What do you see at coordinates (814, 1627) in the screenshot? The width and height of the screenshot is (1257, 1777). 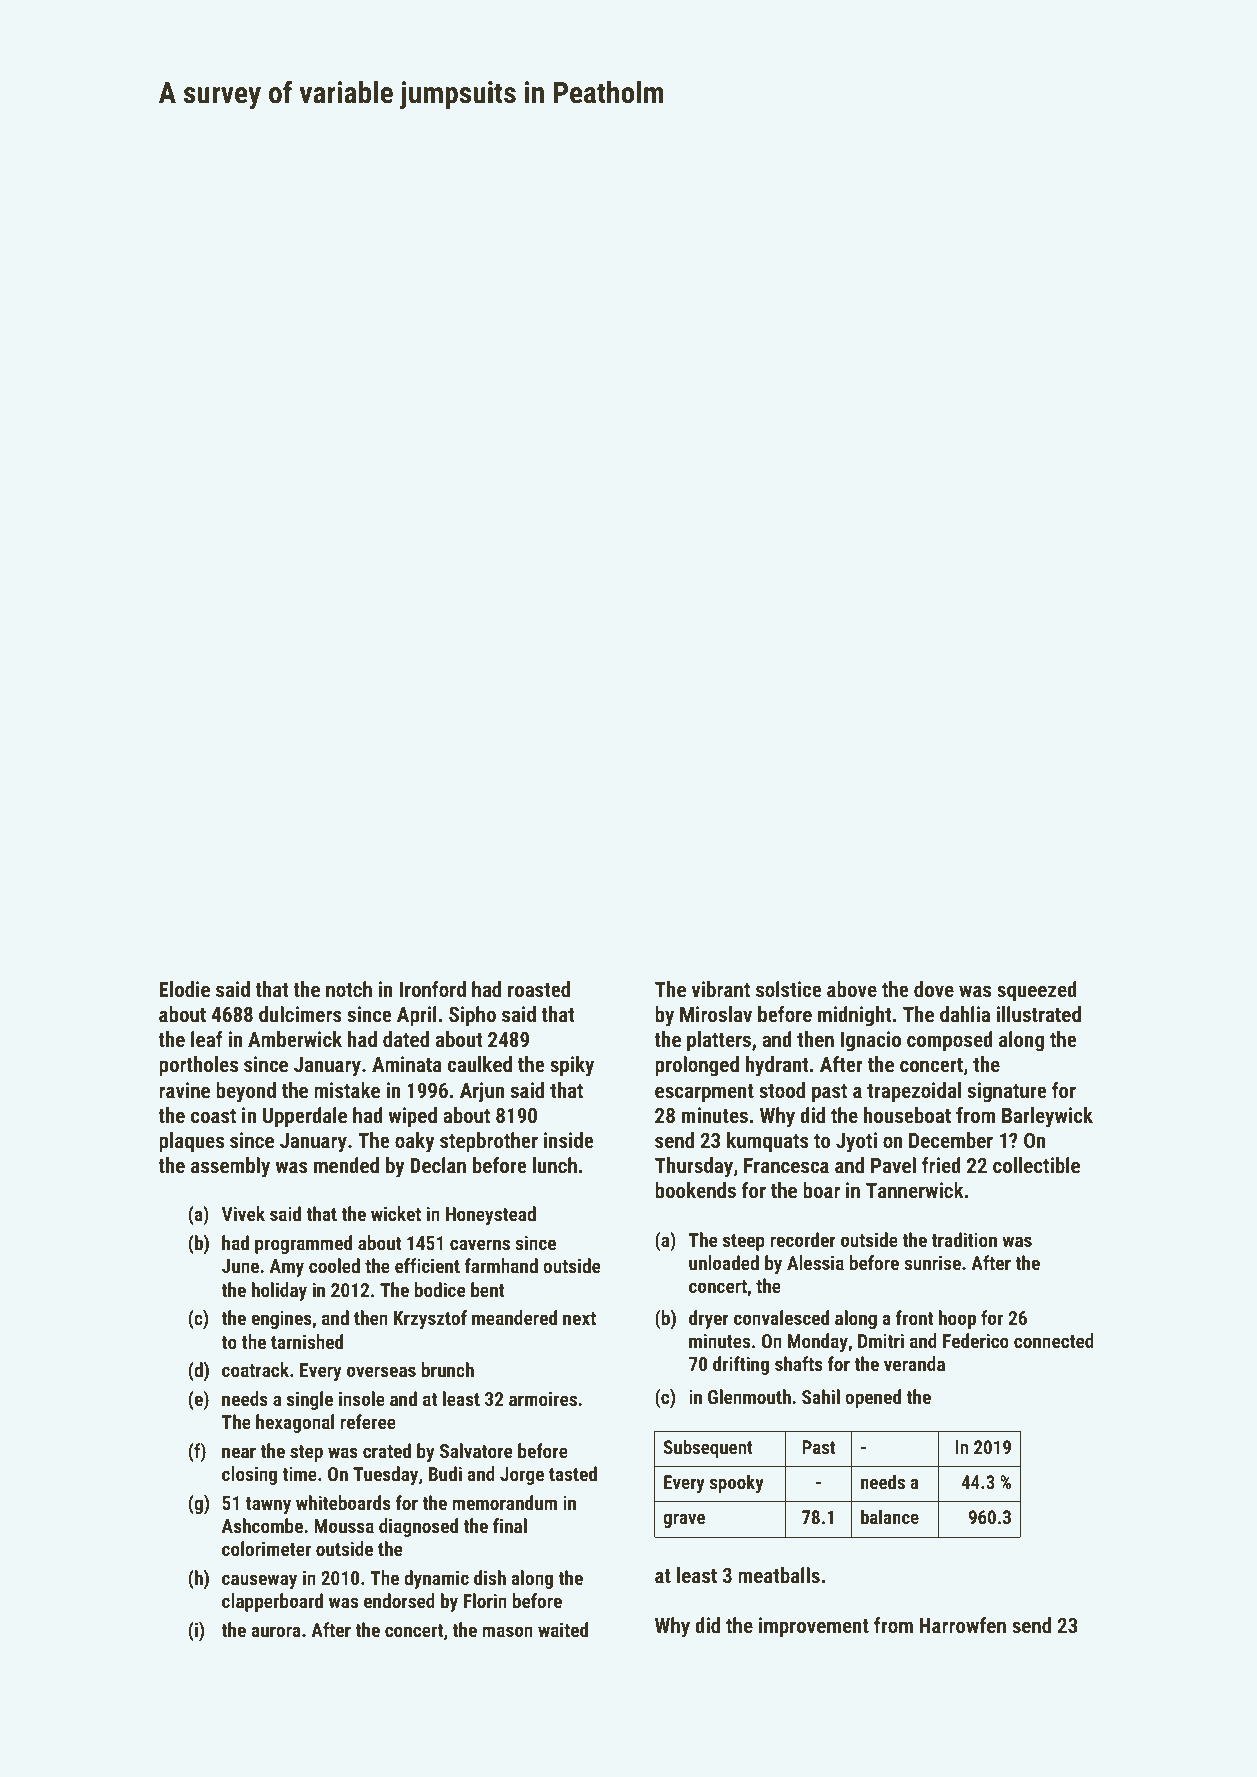 I see `improvement` at bounding box center [814, 1627].
